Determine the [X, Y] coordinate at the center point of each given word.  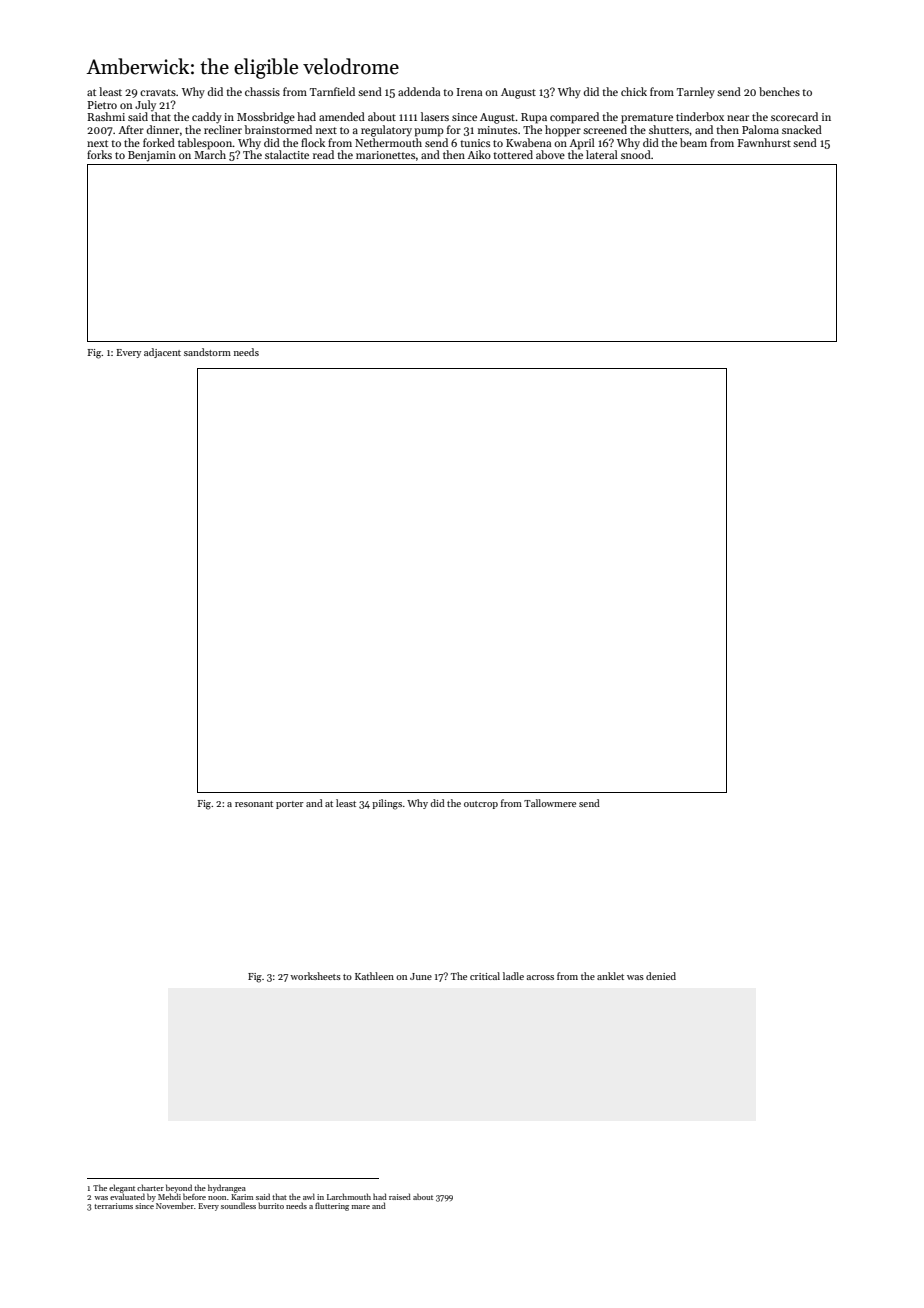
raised [400, 1196]
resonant [254, 804]
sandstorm [207, 352]
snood [636, 154]
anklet [610, 976]
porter [290, 805]
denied [661, 976]
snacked [802, 129]
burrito [271, 1206]
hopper [563, 131]
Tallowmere [550, 803]
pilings [387, 804]
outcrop [481, 805]
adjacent [162, 353]
